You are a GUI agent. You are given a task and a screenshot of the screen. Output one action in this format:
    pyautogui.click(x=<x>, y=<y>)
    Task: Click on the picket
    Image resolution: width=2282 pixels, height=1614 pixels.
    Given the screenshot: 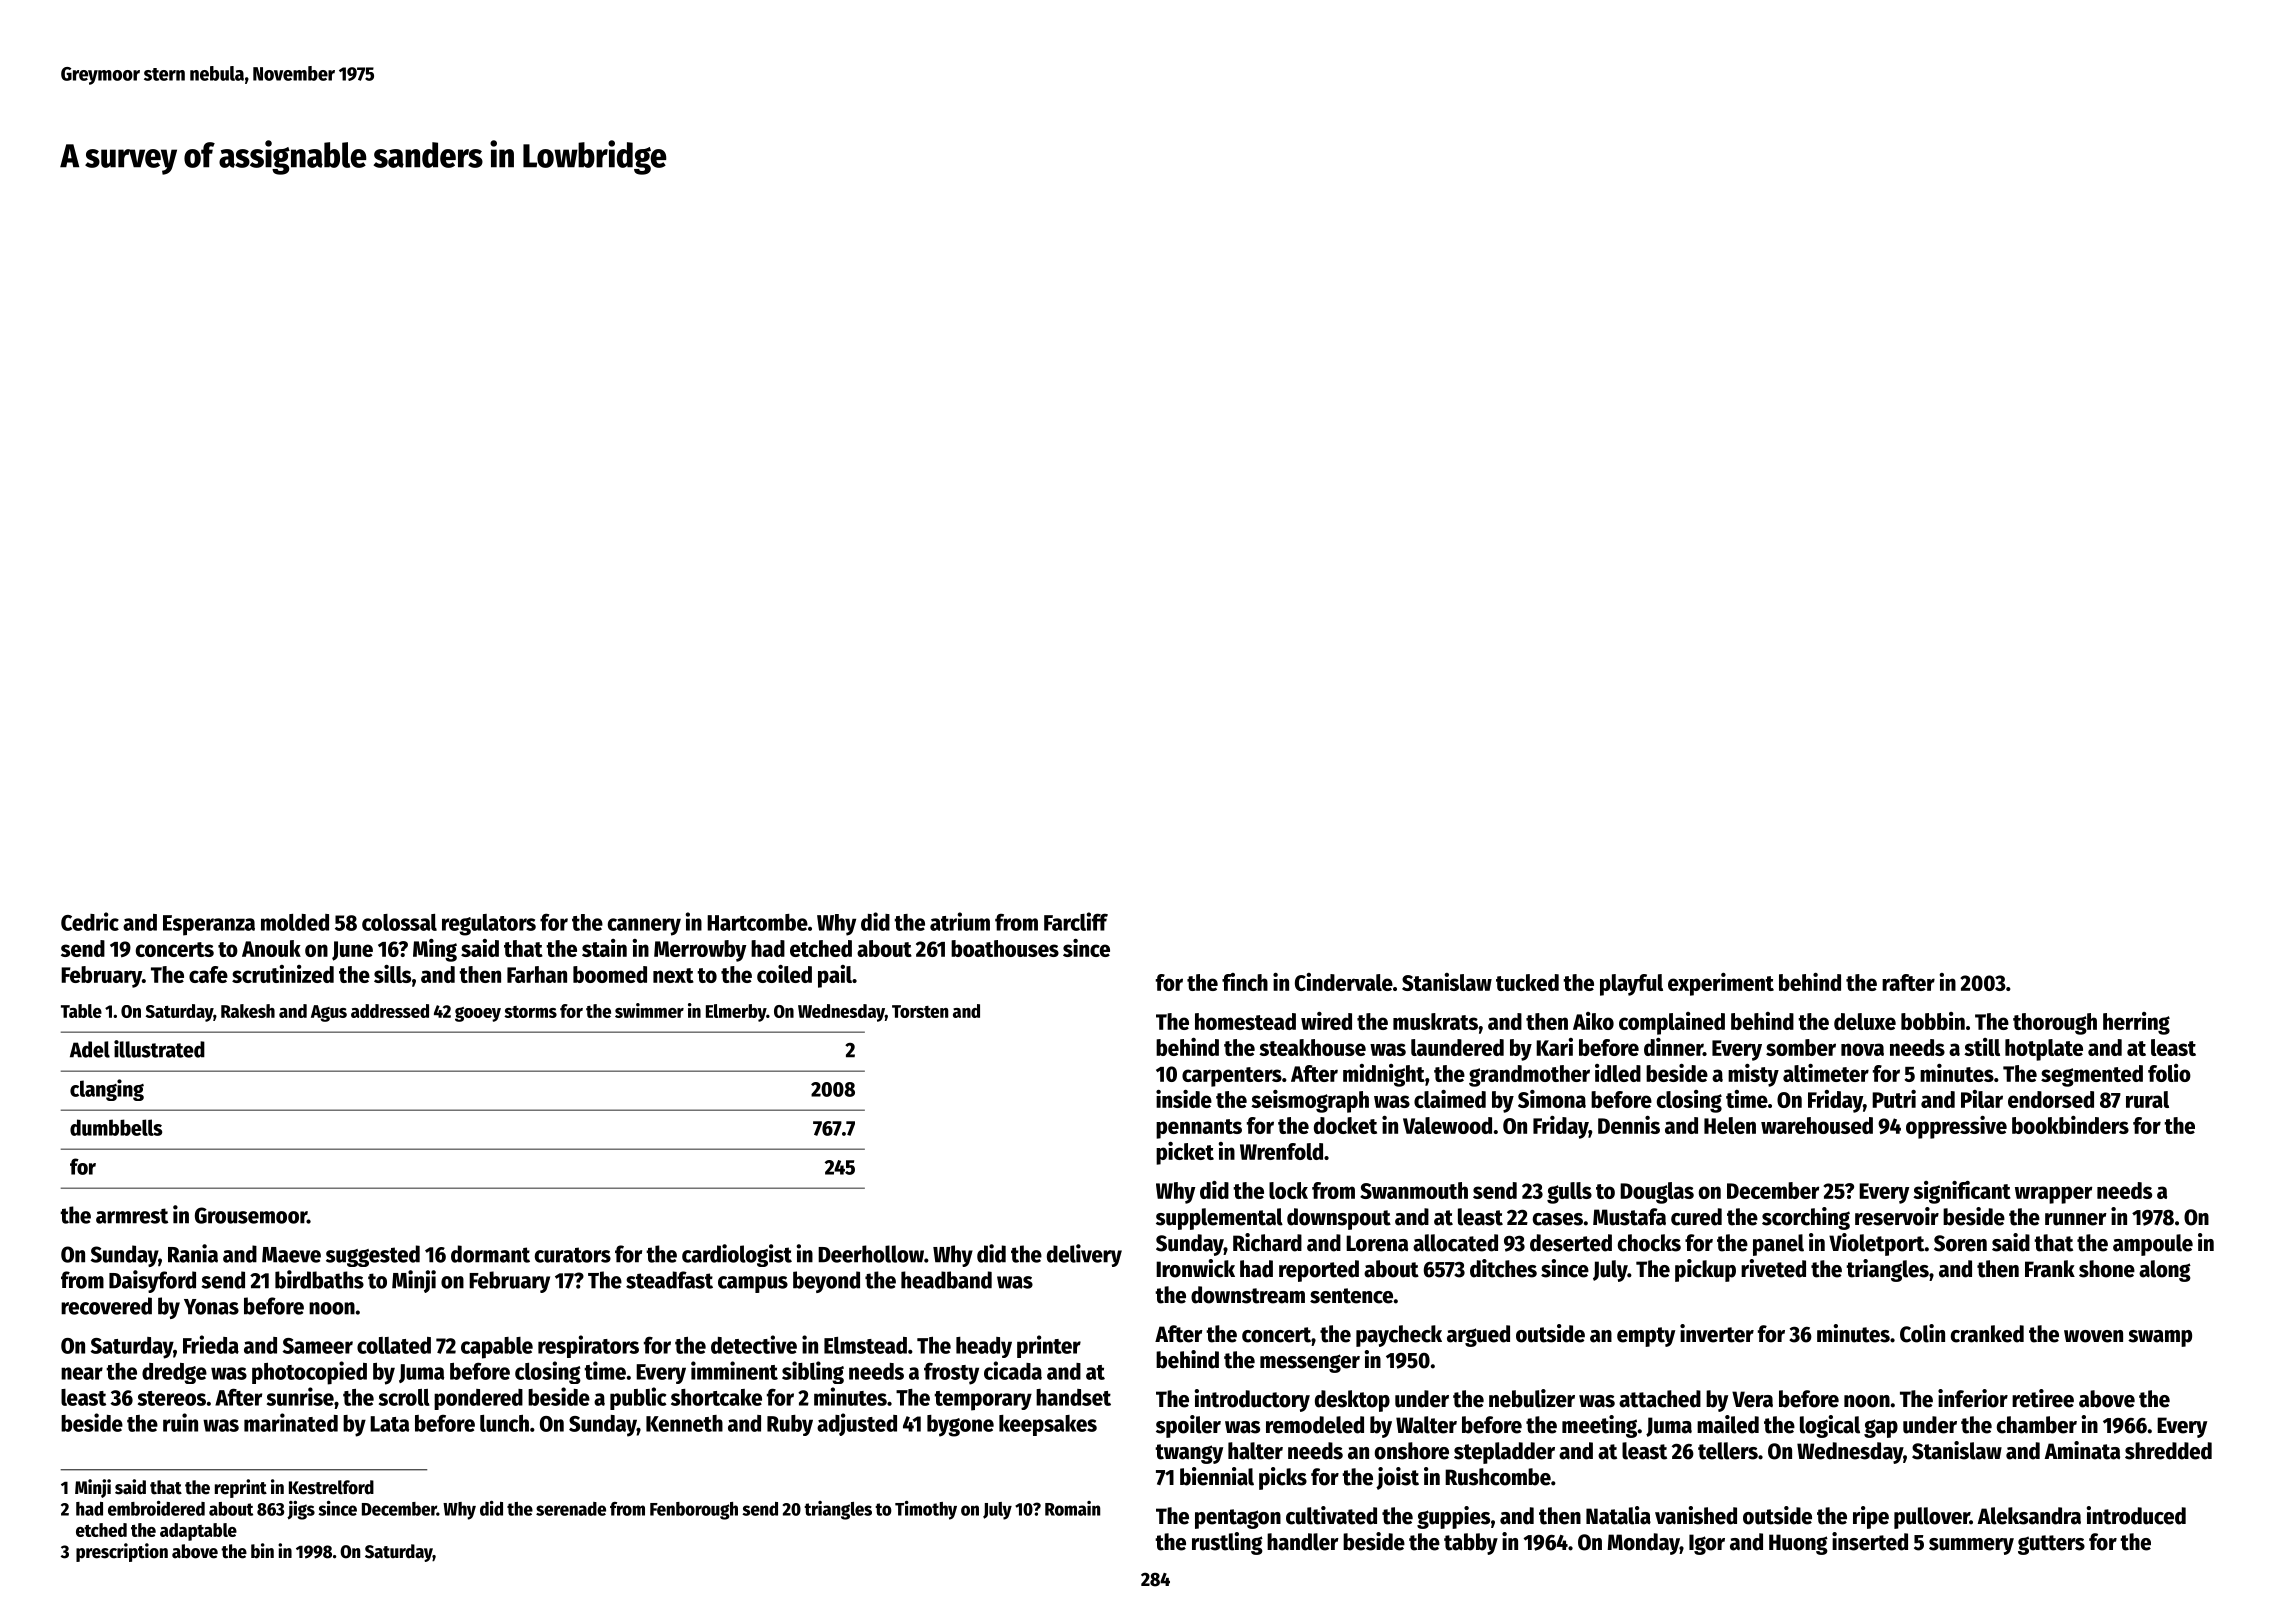 What is the action you would take?
    pyautogui.click(x=1185, y=1153)
